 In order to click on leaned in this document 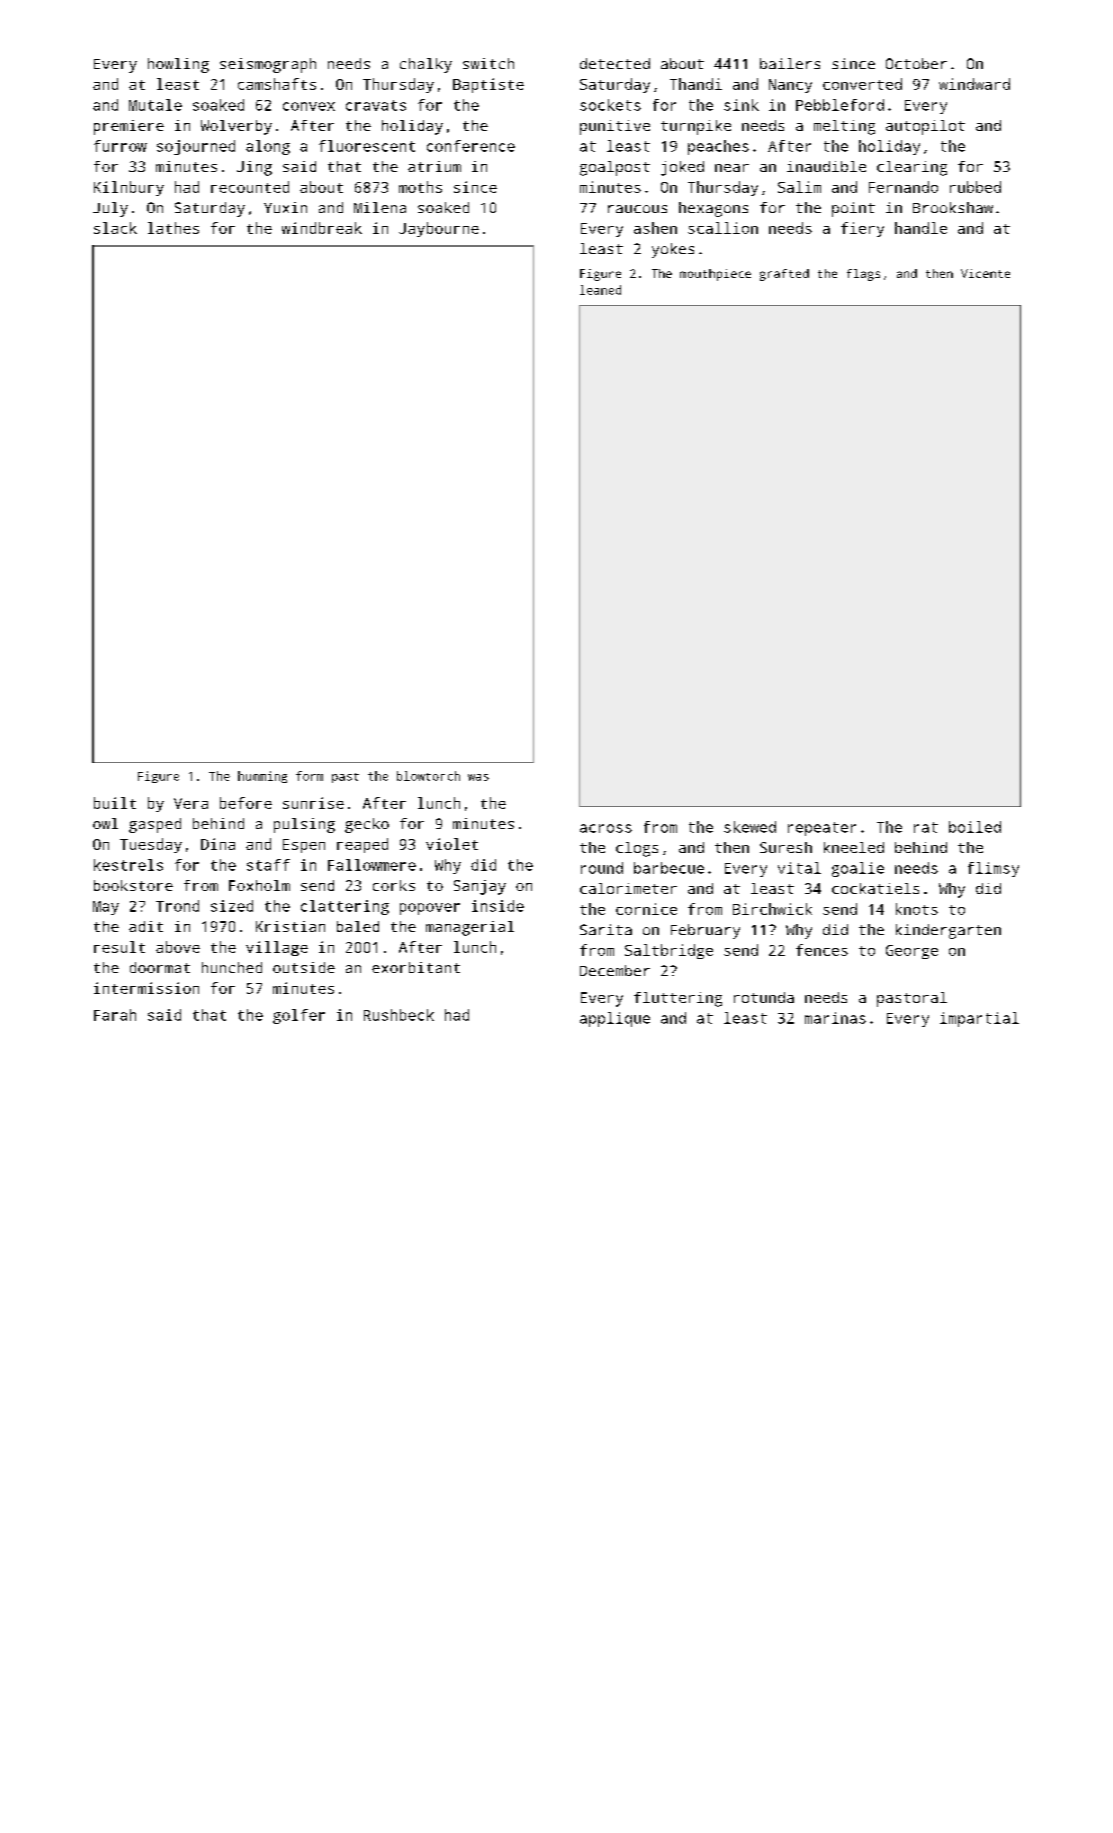, I will do `click(600, 290)`.
